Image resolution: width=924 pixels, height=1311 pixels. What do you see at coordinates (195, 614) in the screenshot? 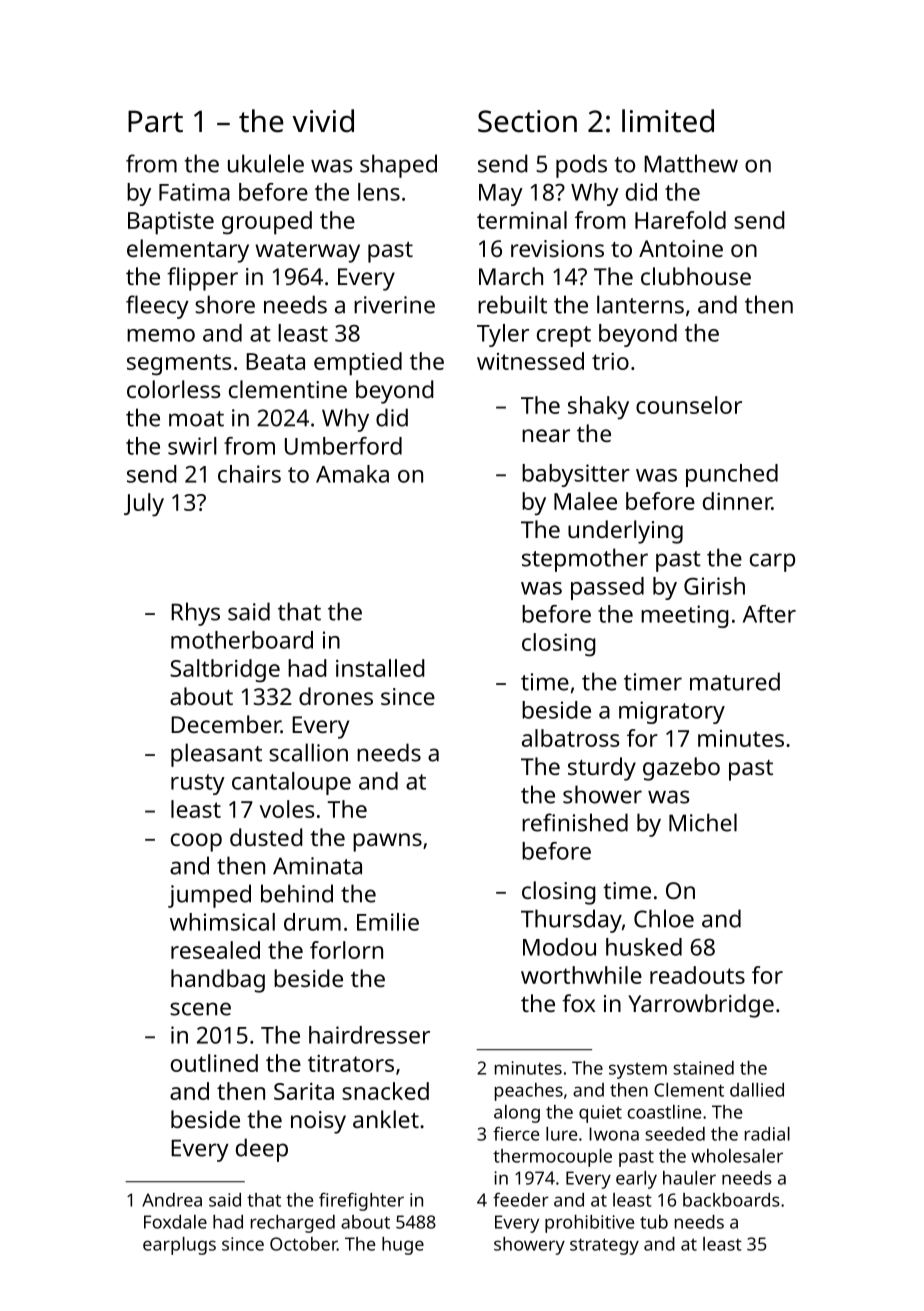
I see `Rhys` at bounding box center [195, 614].
